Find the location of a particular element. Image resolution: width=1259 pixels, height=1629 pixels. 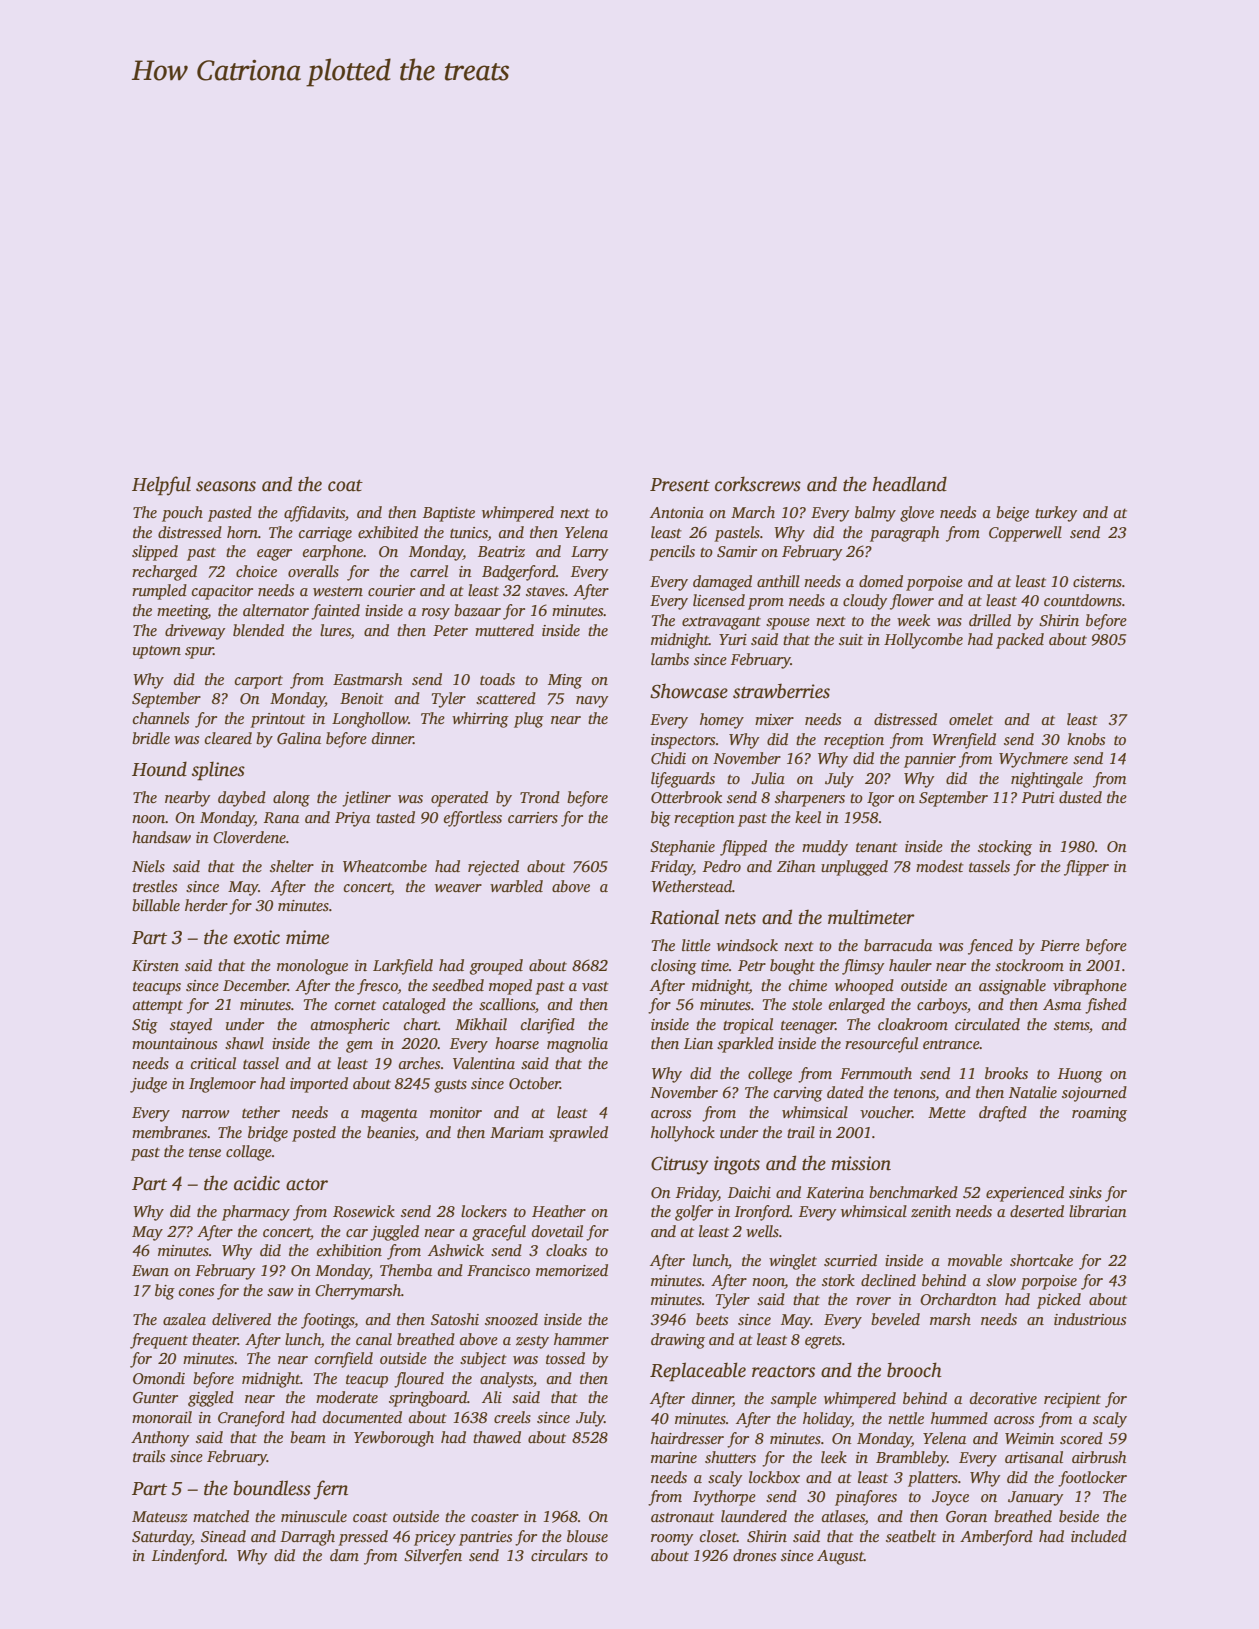

stems is located at coordinates (1071, 1025).
